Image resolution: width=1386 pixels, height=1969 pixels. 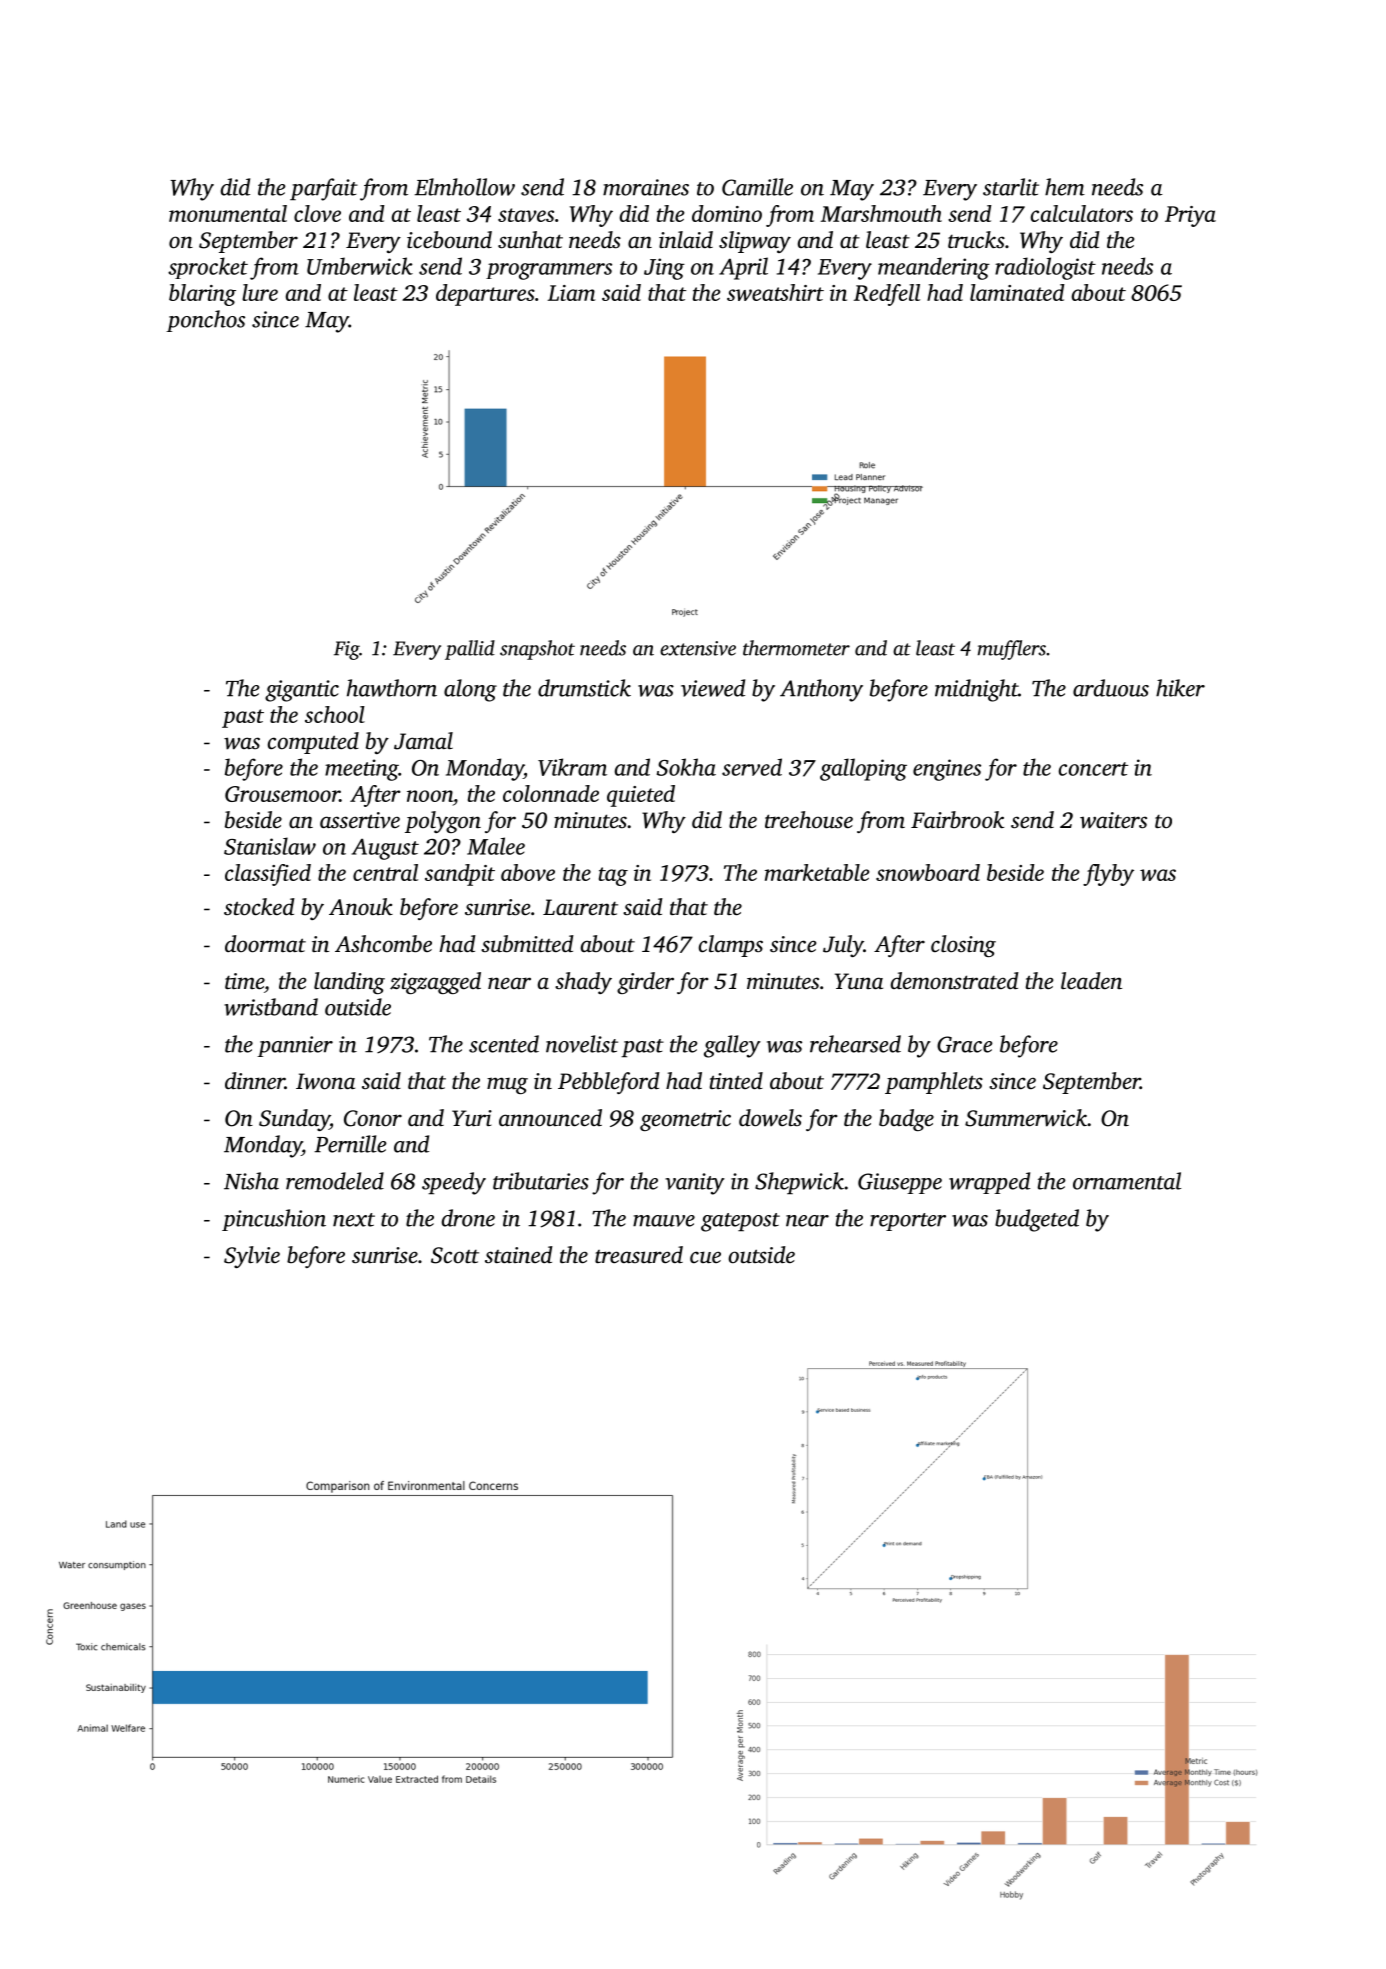 What do you see at coordinates (1113, 820) in the page?
I see `waiters` at bounding box center [1113, 820].
